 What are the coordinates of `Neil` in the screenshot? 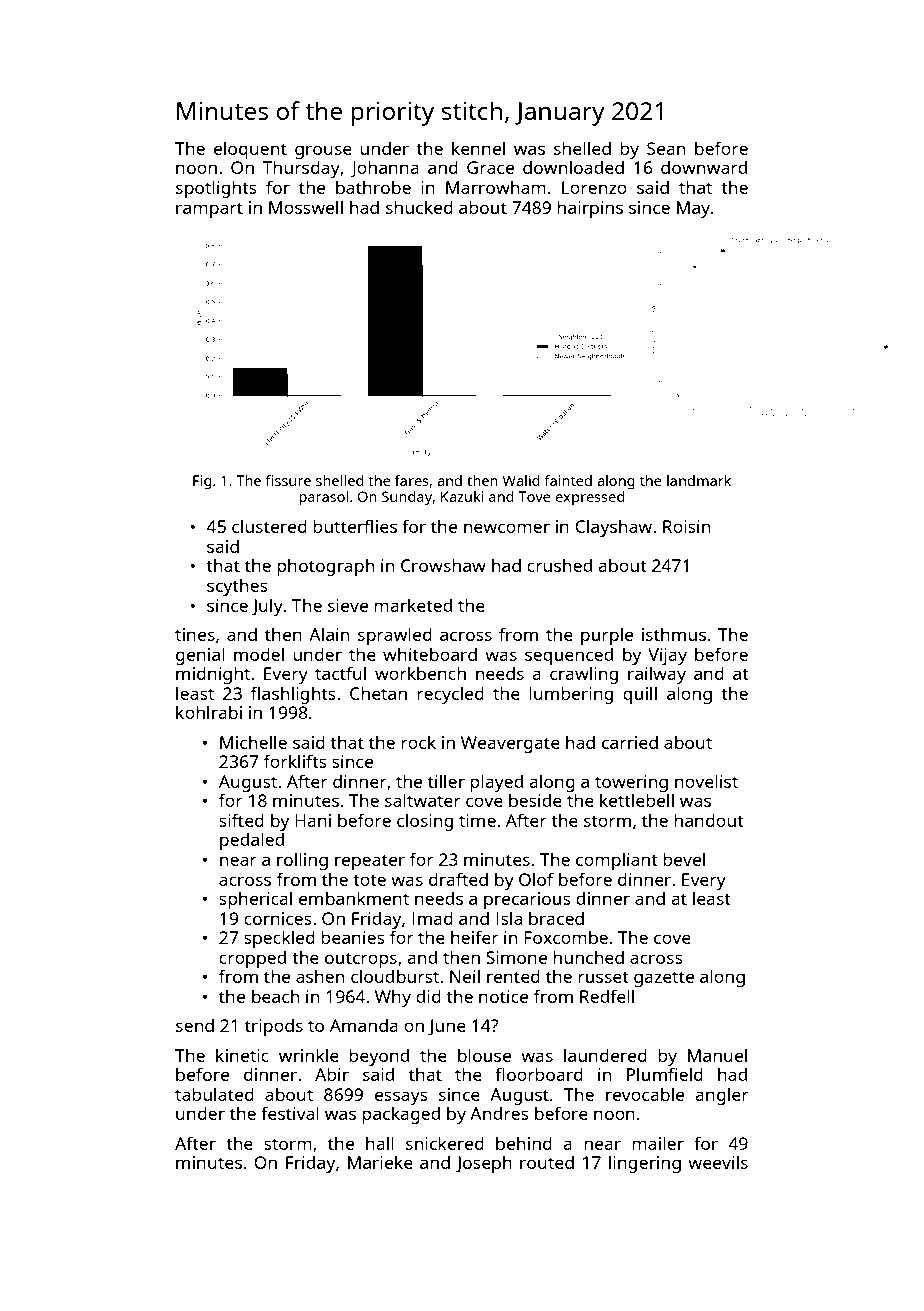 It's located at (465, 976).
